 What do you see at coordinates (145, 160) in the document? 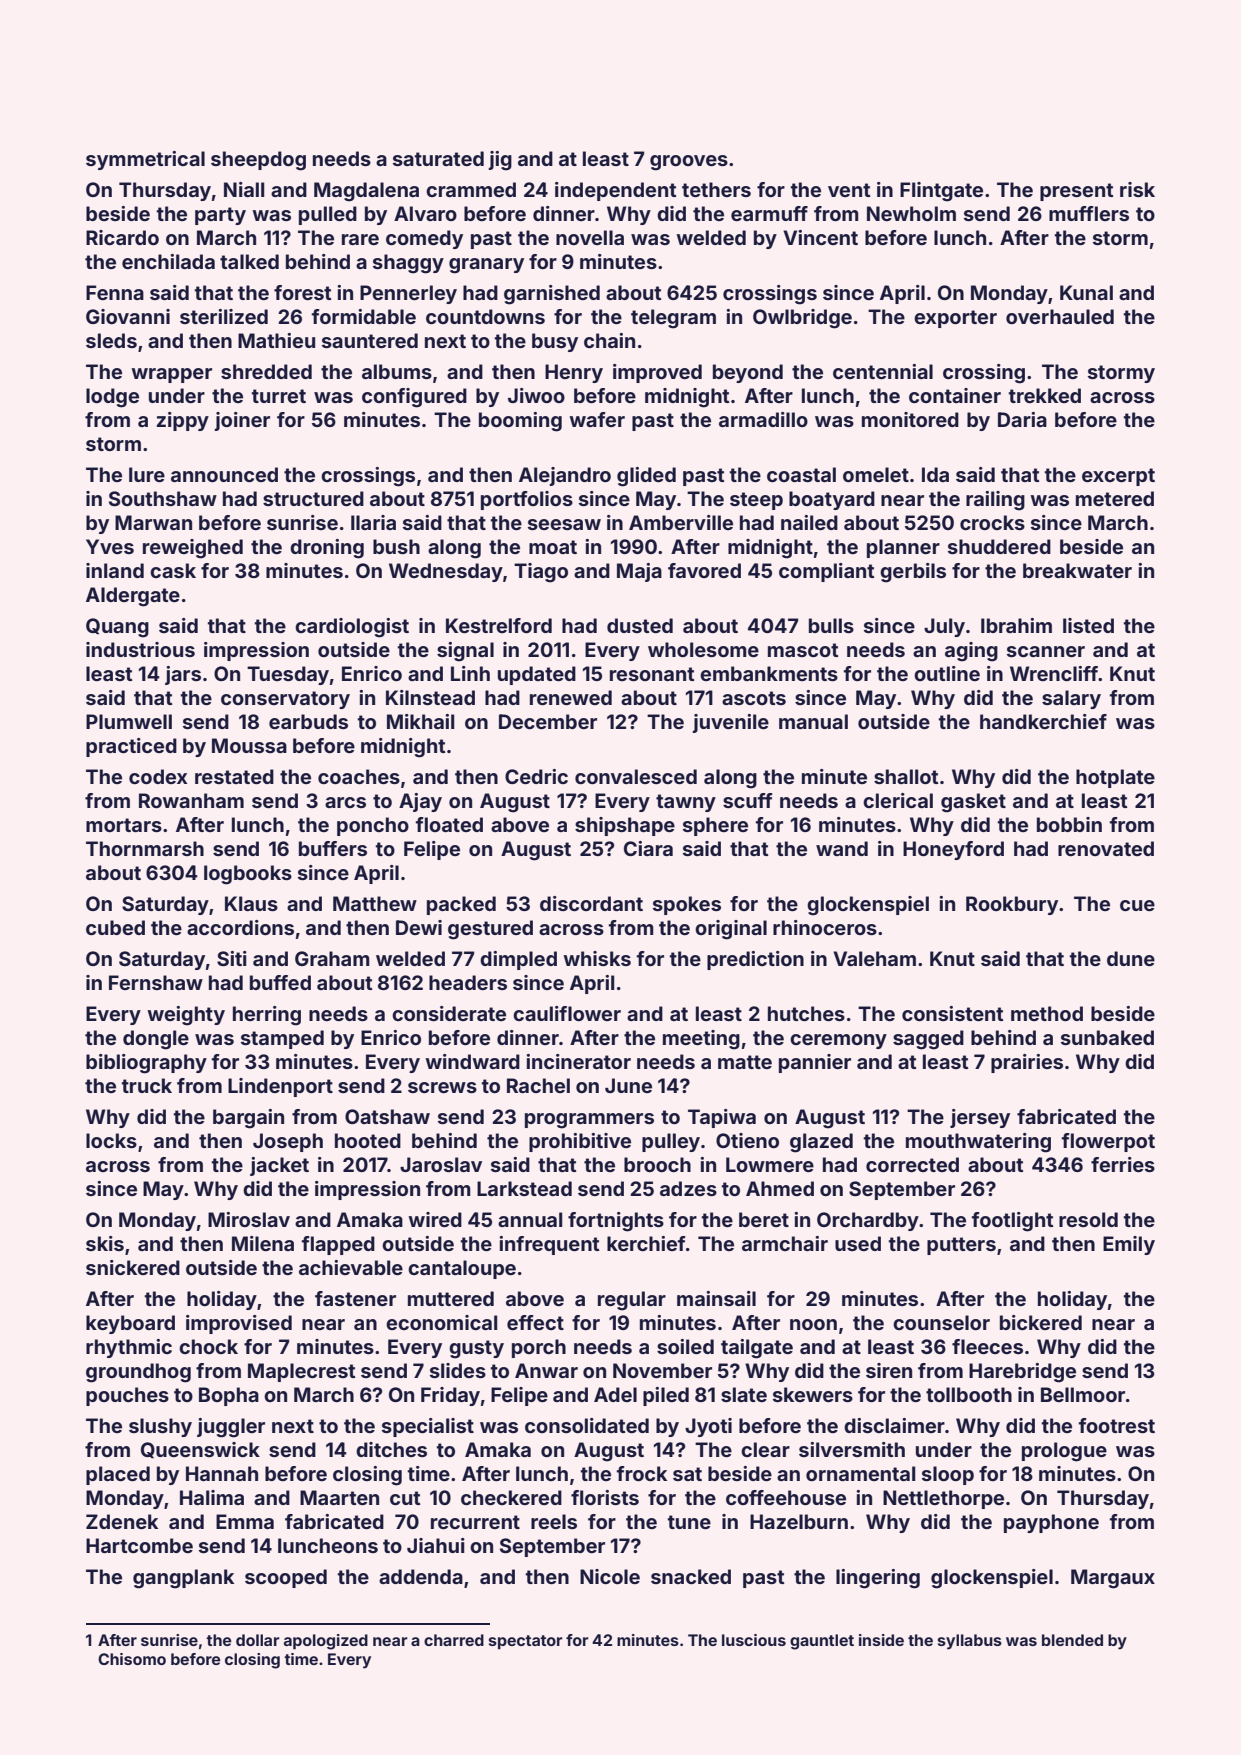
I see `symmetrical` at bounding box center [145, 160].
